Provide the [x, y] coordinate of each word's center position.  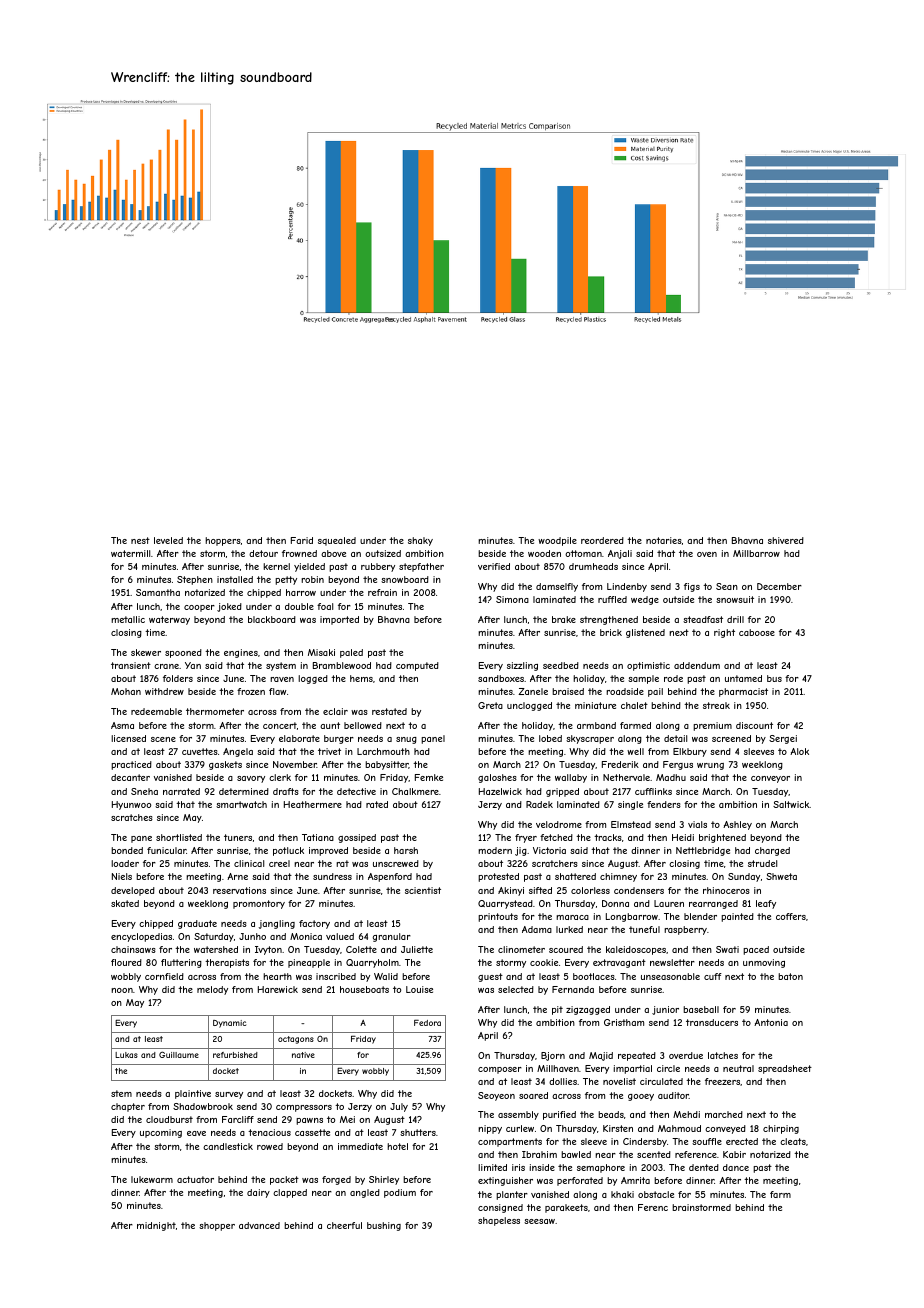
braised [568, 691]
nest [140, 540]
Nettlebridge [703, 851]
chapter [128, 1107]
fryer [526, 838]
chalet [634, 705]
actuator [195, 1179]
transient [131, 665]
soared [533, 1095]
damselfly [557, 587]
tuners [238, 837]
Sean [727, 586]
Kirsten [618, 1128]
